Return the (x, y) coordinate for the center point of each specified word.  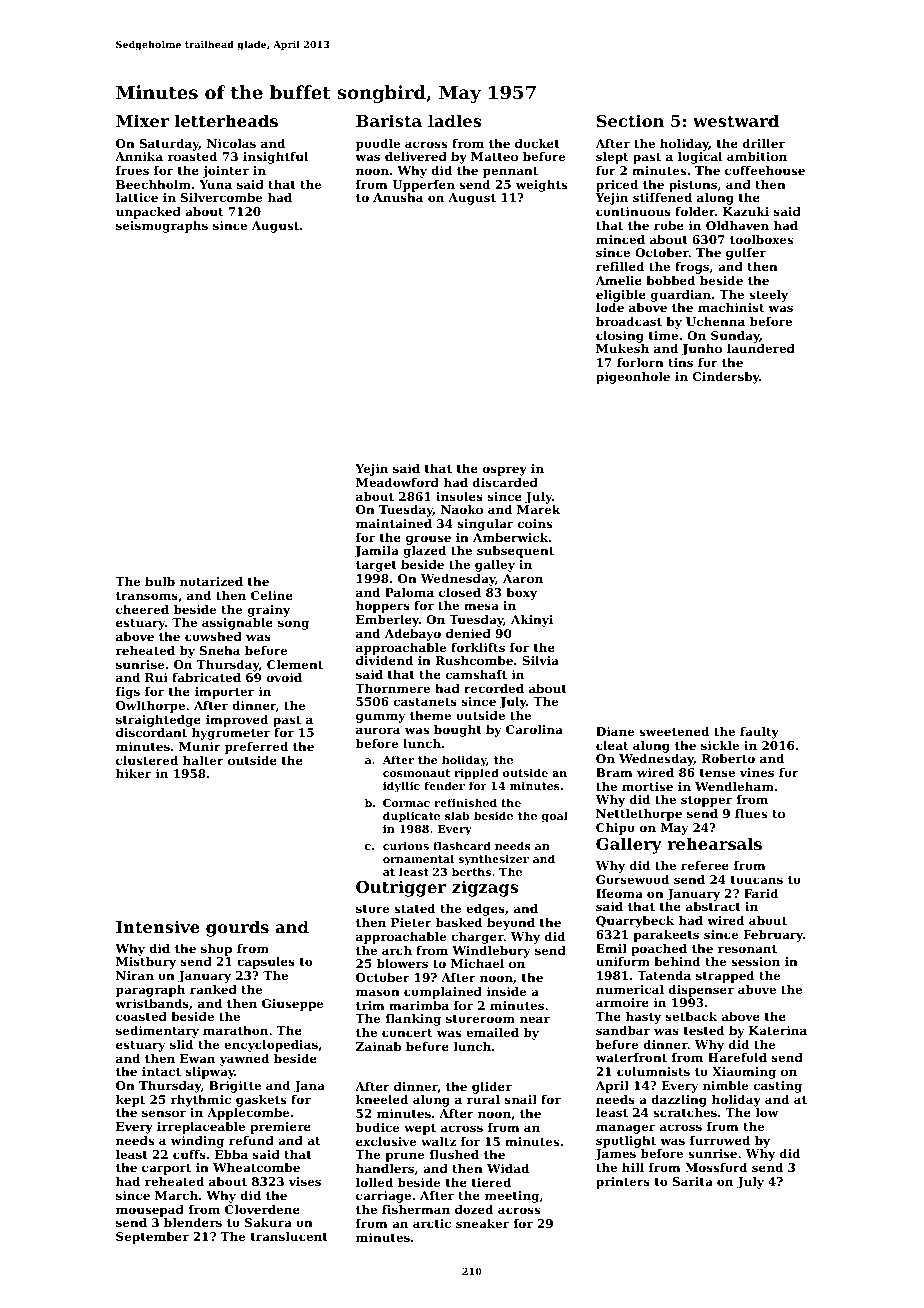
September (152, 1238)
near (535, 1019)
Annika (139, 156)
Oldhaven (737, 225)
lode (610, 307)
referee (705, 865)
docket (537, 143)
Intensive (158, 926)
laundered (761, 348)
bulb (160, 581)
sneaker (482, 1223)
